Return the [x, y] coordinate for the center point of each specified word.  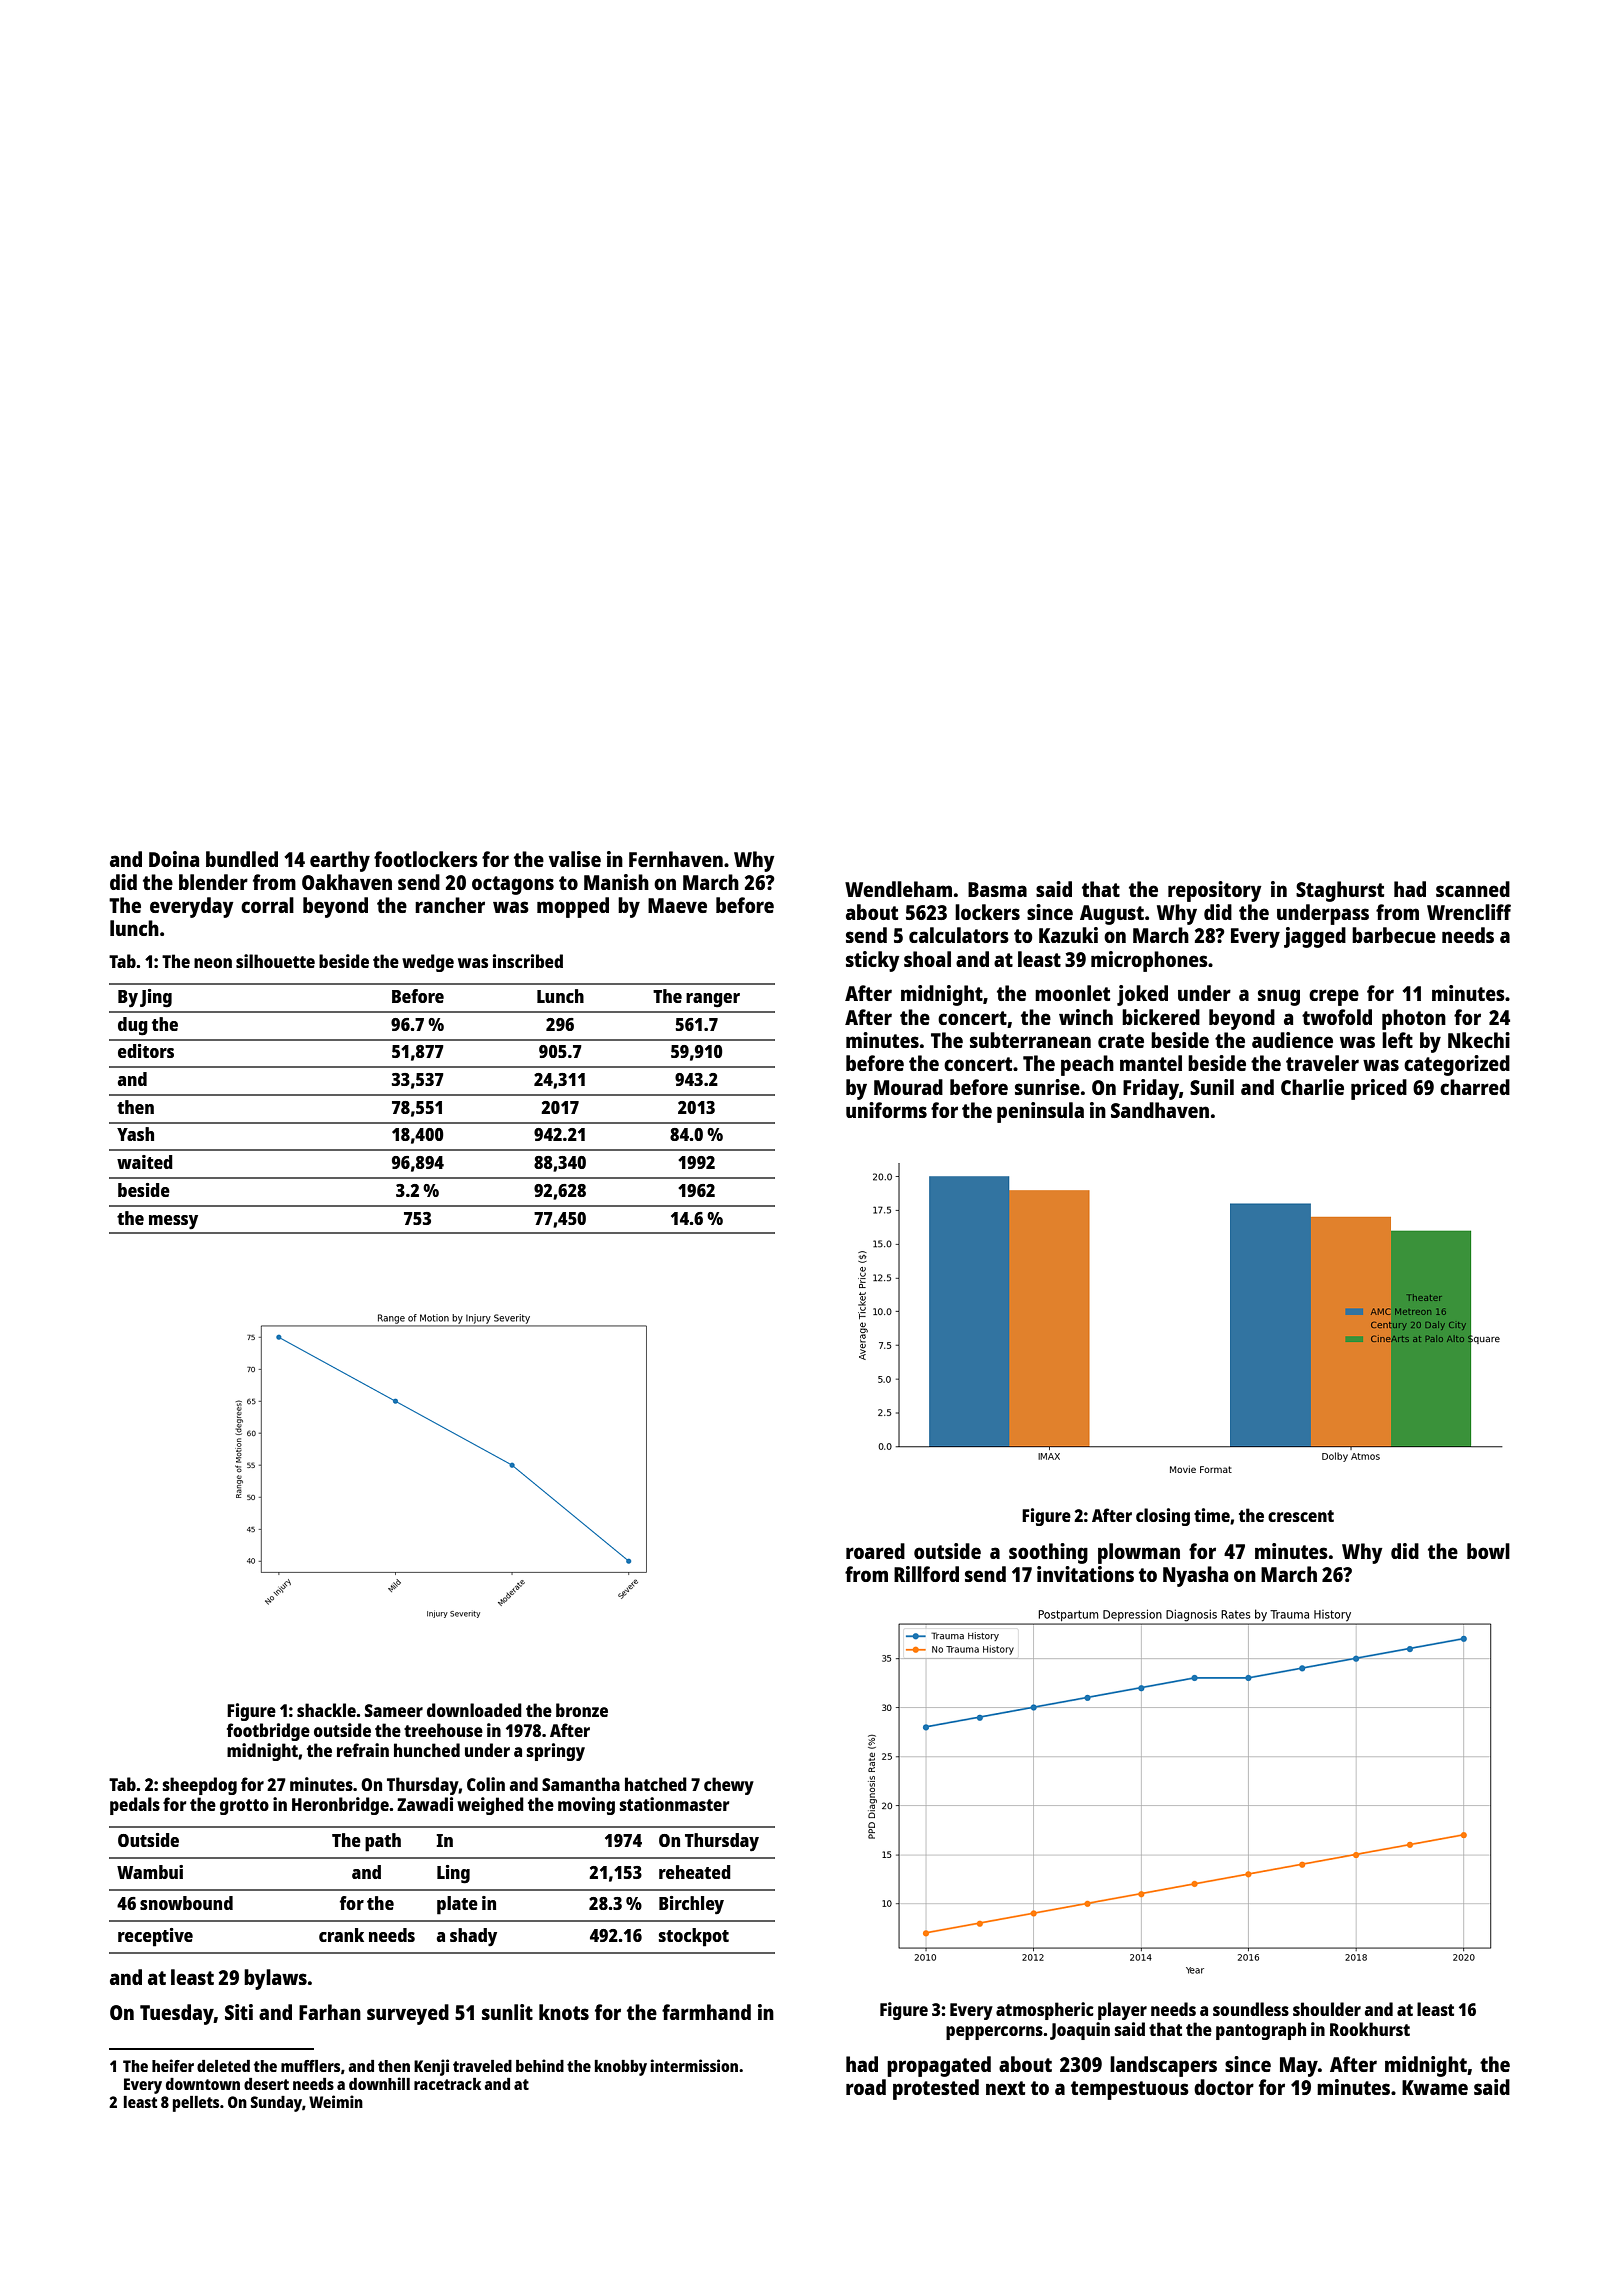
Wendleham [898, 889]
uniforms [886, 1110]
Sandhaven [1160, 1110]
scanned [1473, 889]
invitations [1085, 1574]
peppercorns [994, 2033]
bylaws [275, 1979]
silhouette [275, 961]
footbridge [268, 1732]
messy [173, 1222]
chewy [729, 1786]
